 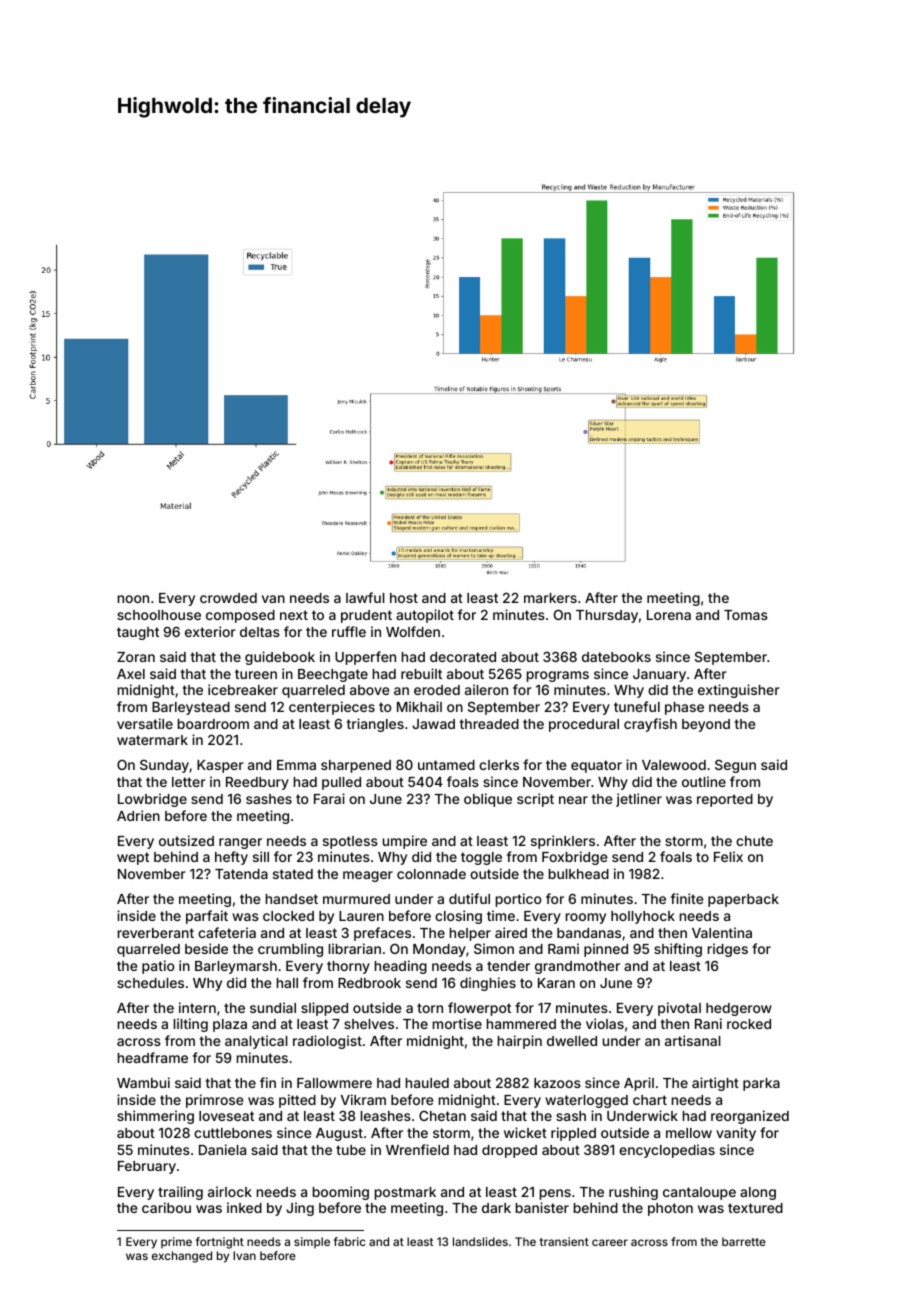 I want to click on Axel, so click(x=131, y=674).
